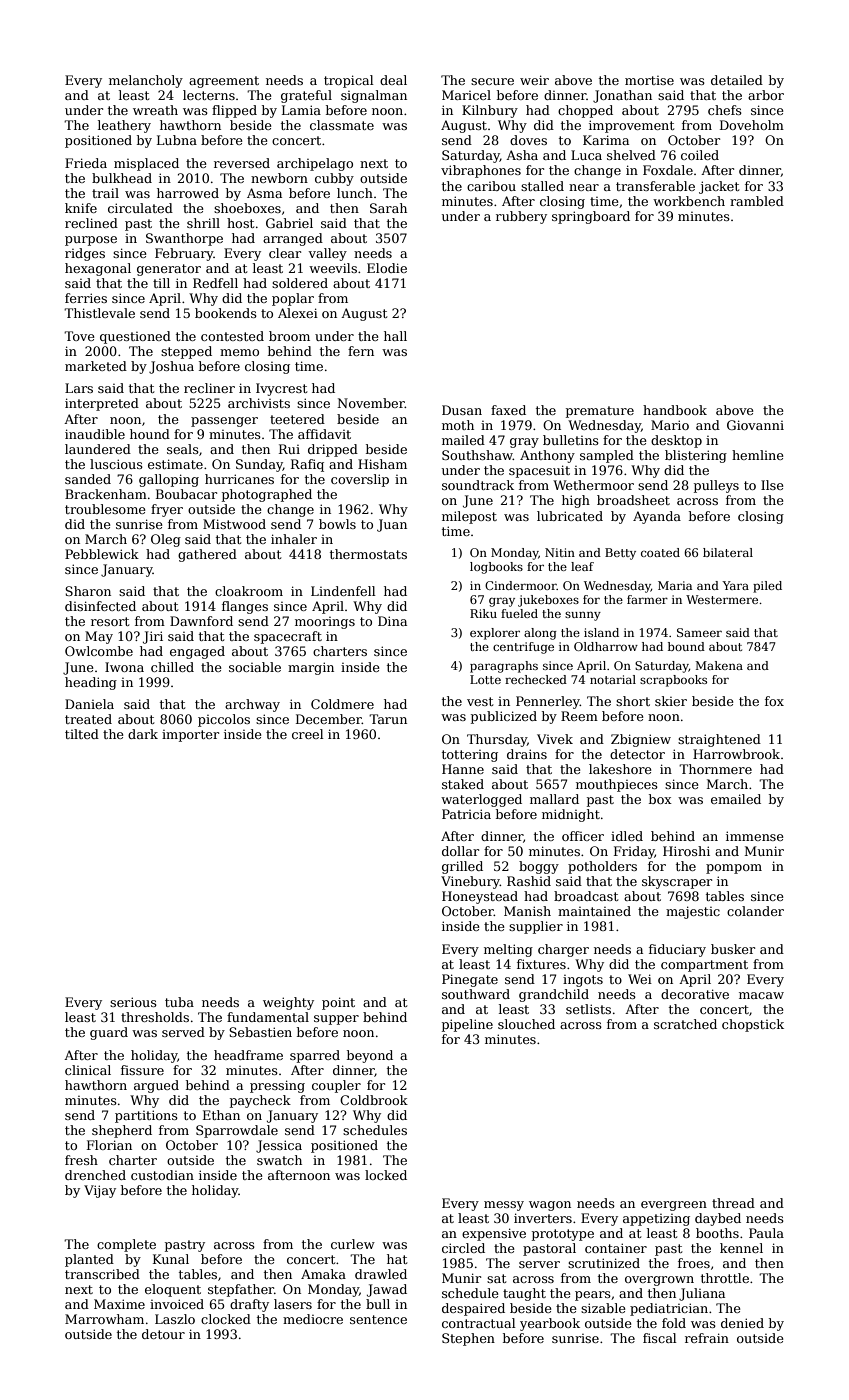  What do you see at coordinates (685, 1024) in the document?
I see `scratched` at bounding box center [685, 1024].
